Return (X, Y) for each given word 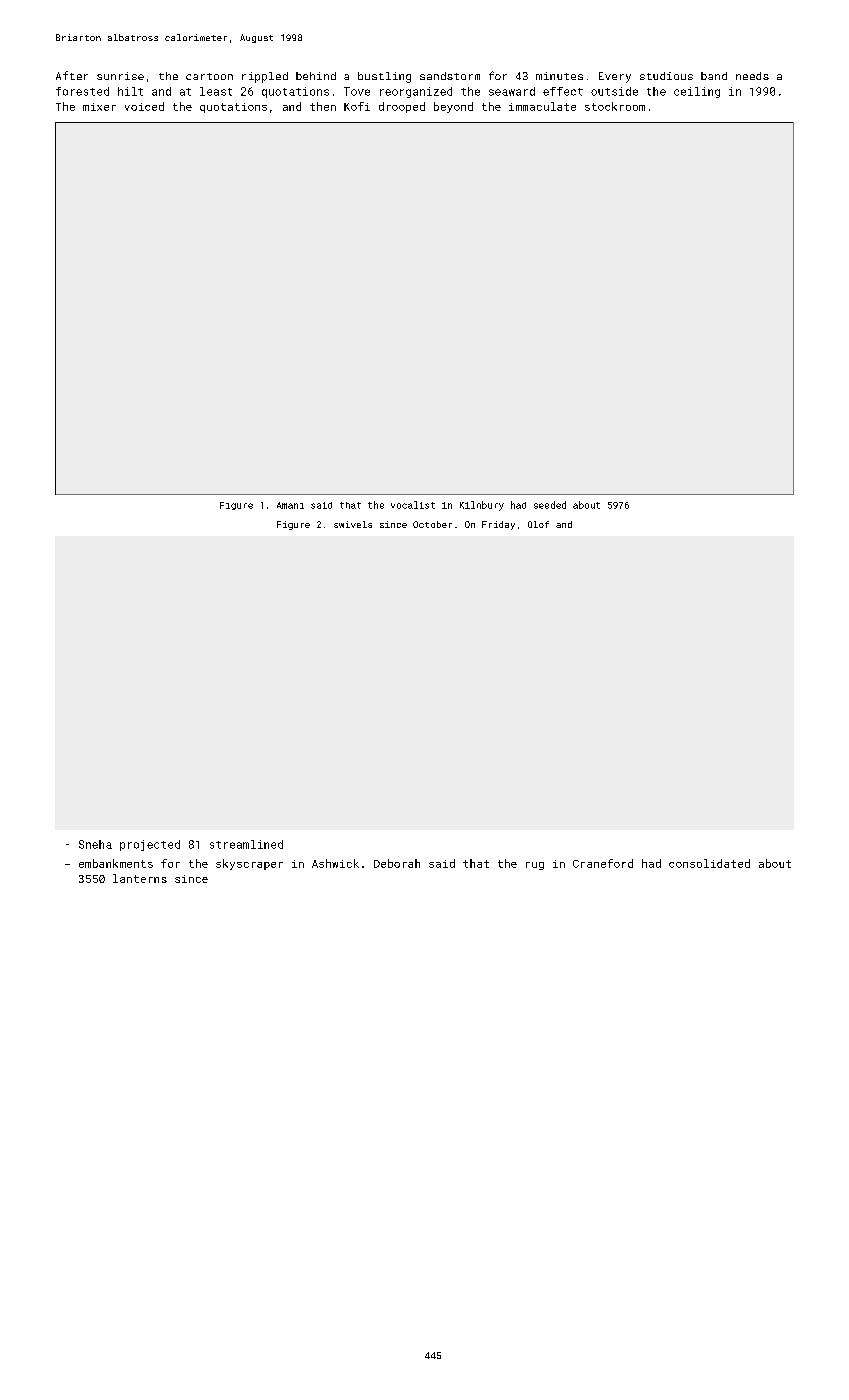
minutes (559, 76)
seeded (550, 505)
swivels (353, 524)
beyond (453, 107)
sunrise (120, 76)
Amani (290, 505)
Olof (538, 524)
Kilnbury (482, 506)
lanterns (140, 878)
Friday (498, 525)
